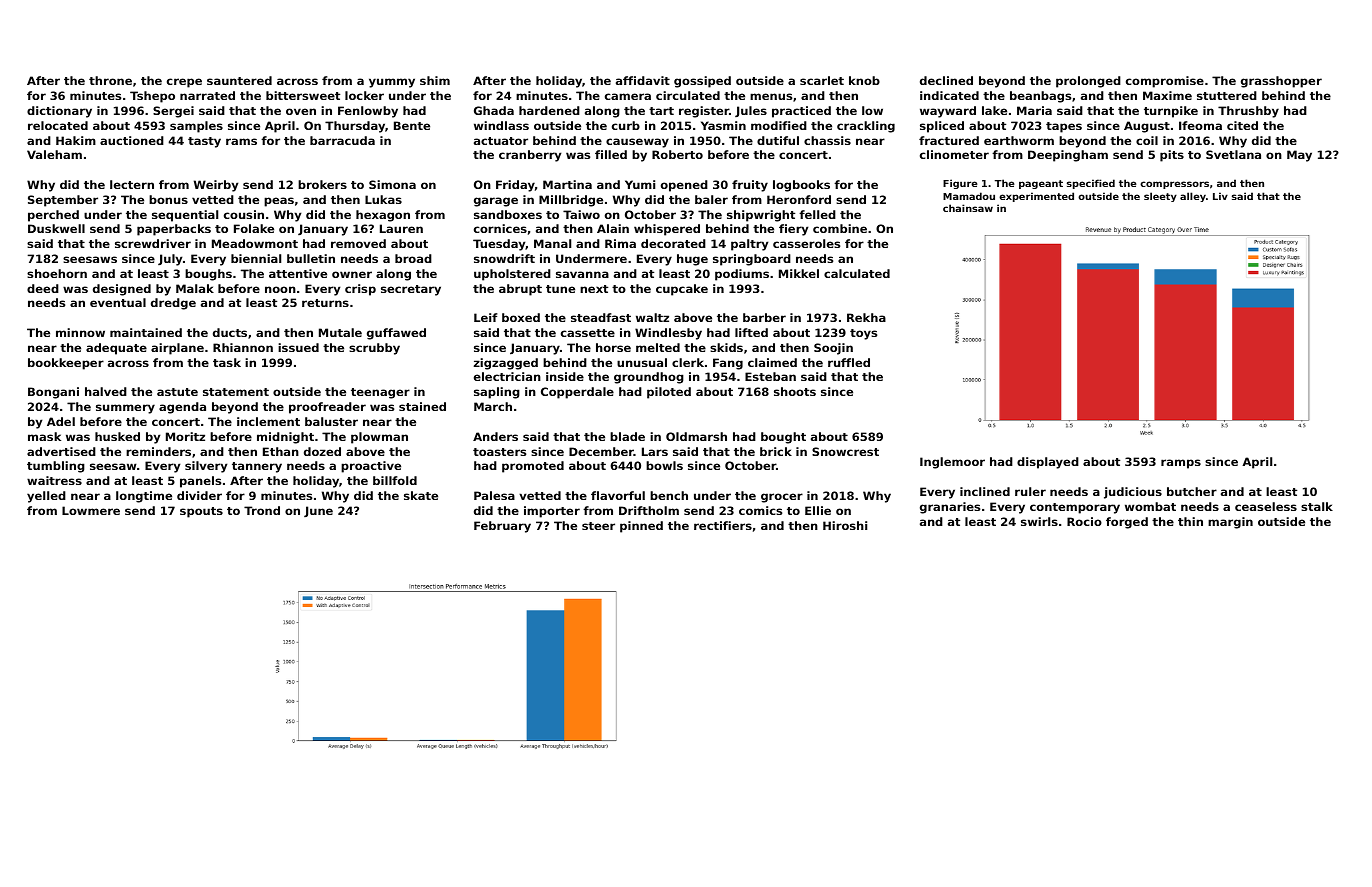  I want to click on Mutale, so click(340, 332).
